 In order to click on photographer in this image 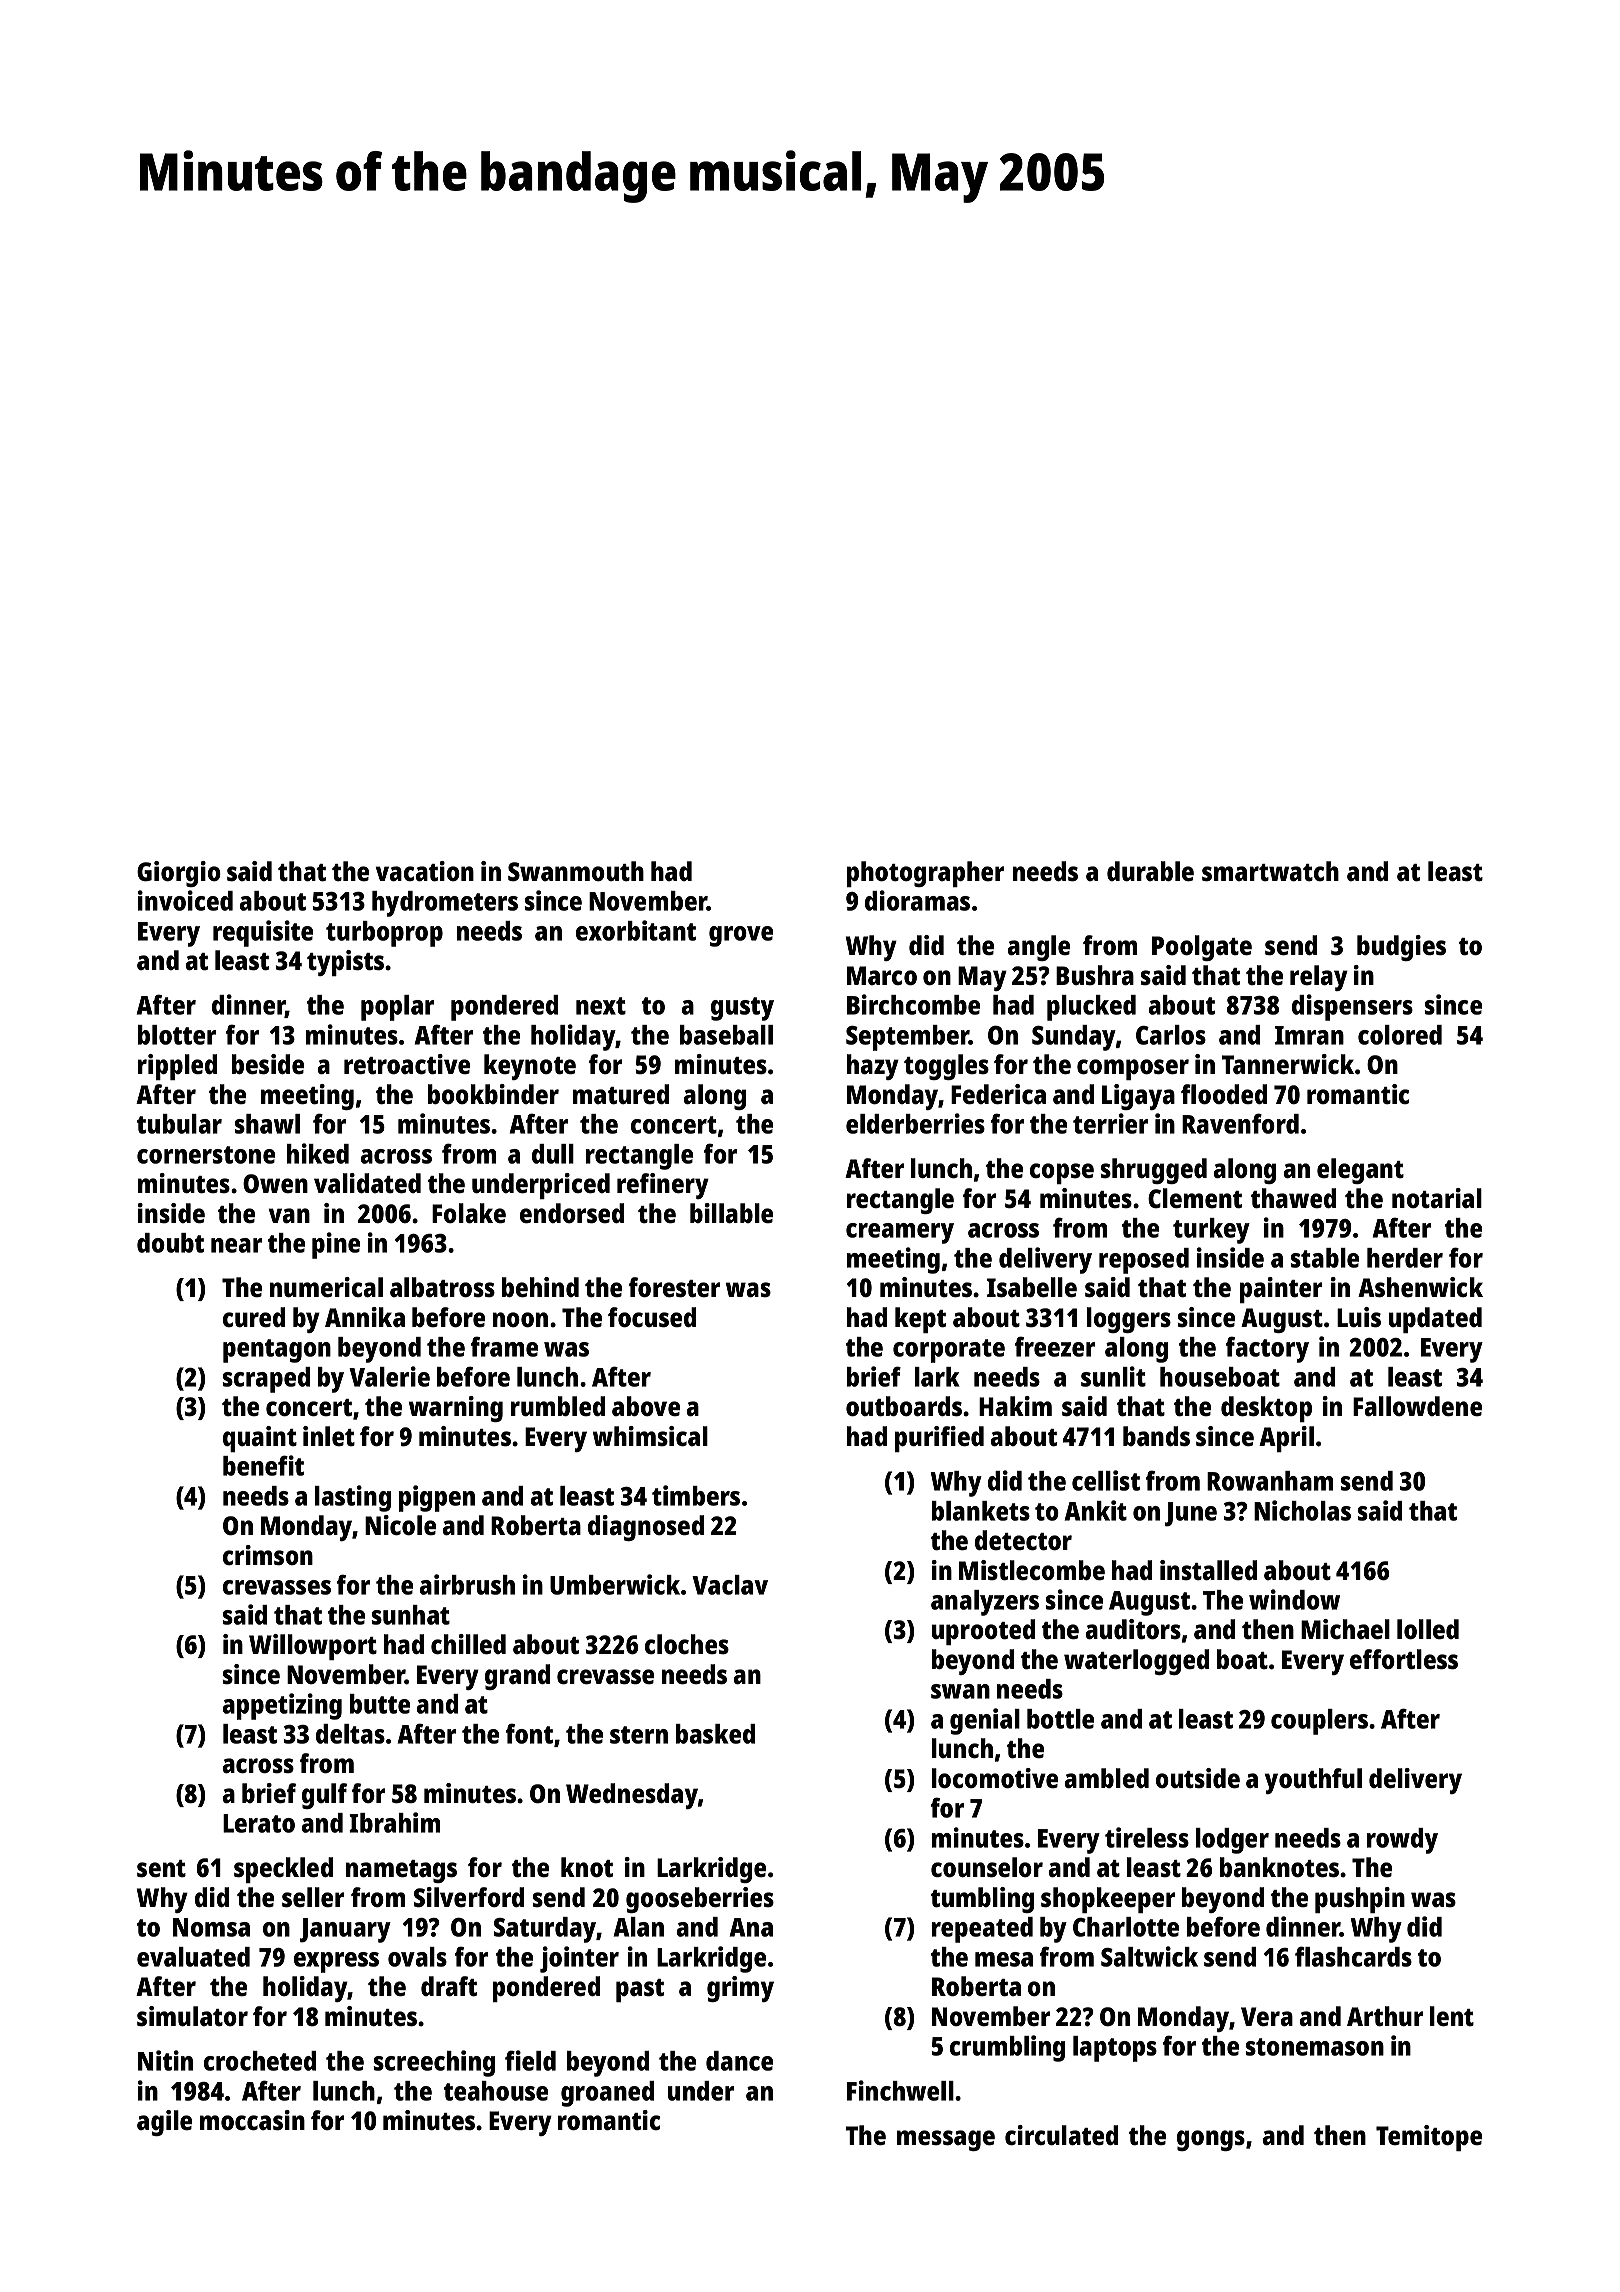, I will do `click(925, 874)`.
